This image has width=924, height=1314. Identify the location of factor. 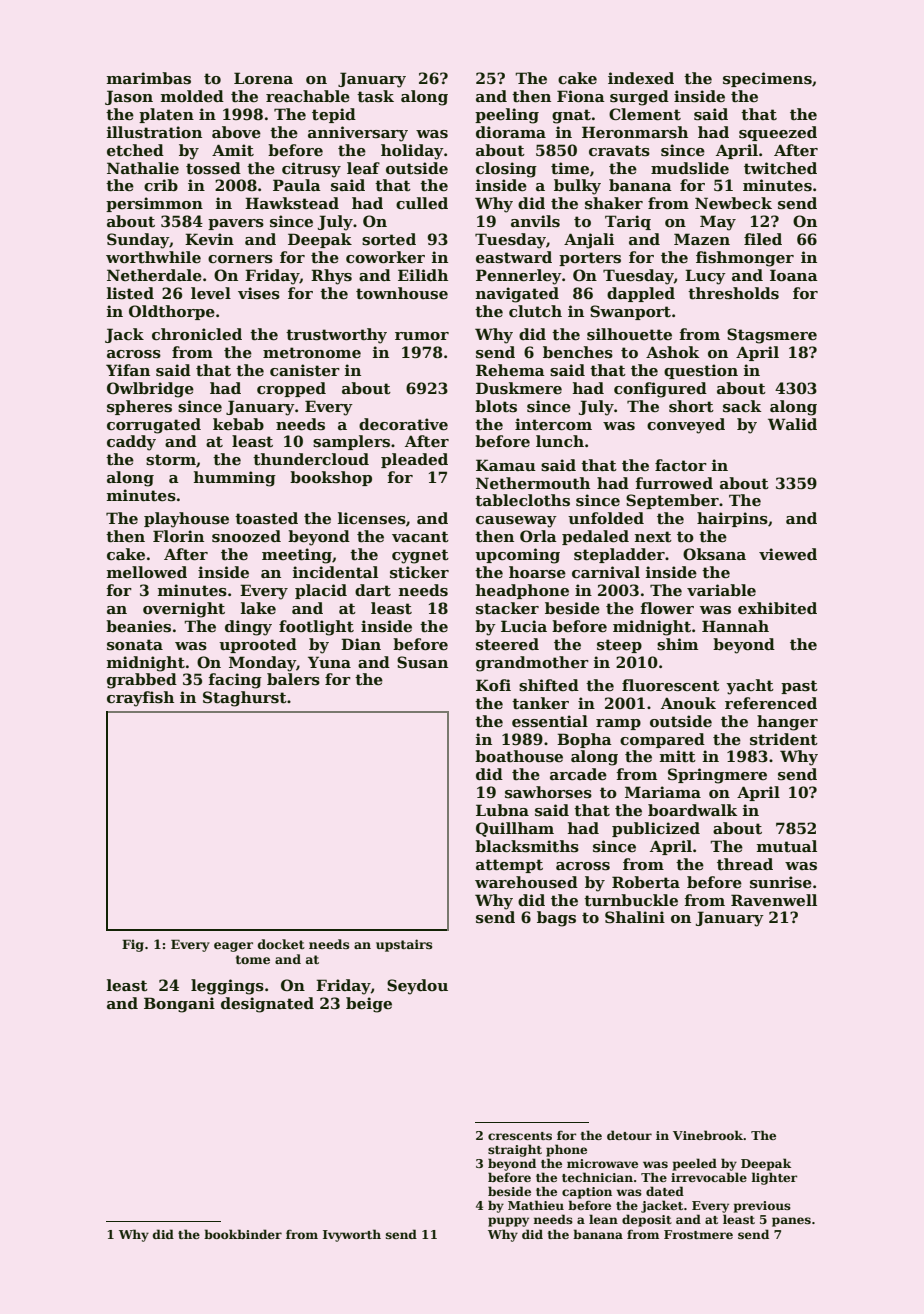
(681, 465).
